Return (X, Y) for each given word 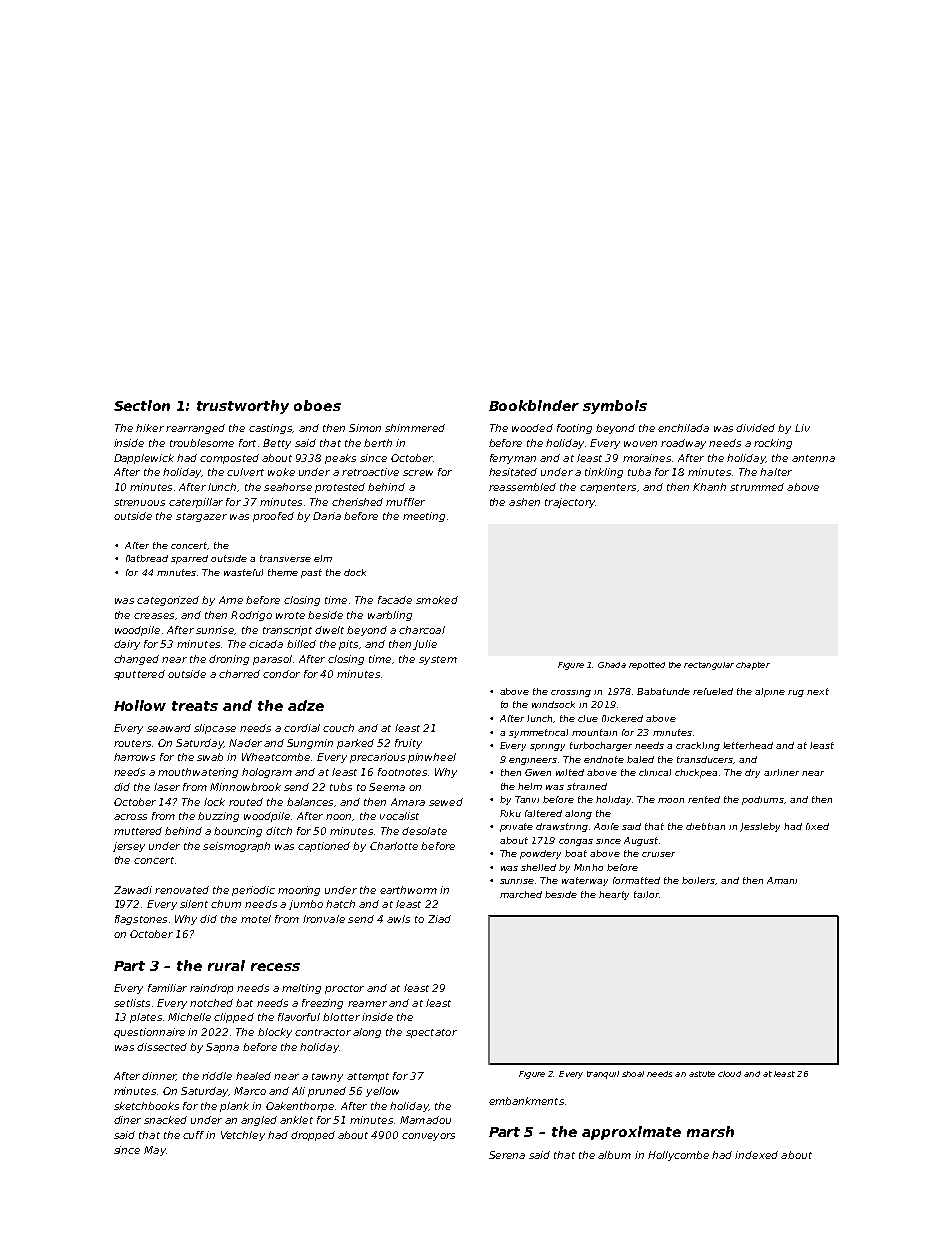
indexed (756, 1155)
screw (418, 473)
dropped (313, 1136)
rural (226, 965)
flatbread (147, 558)
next (818, 691)
